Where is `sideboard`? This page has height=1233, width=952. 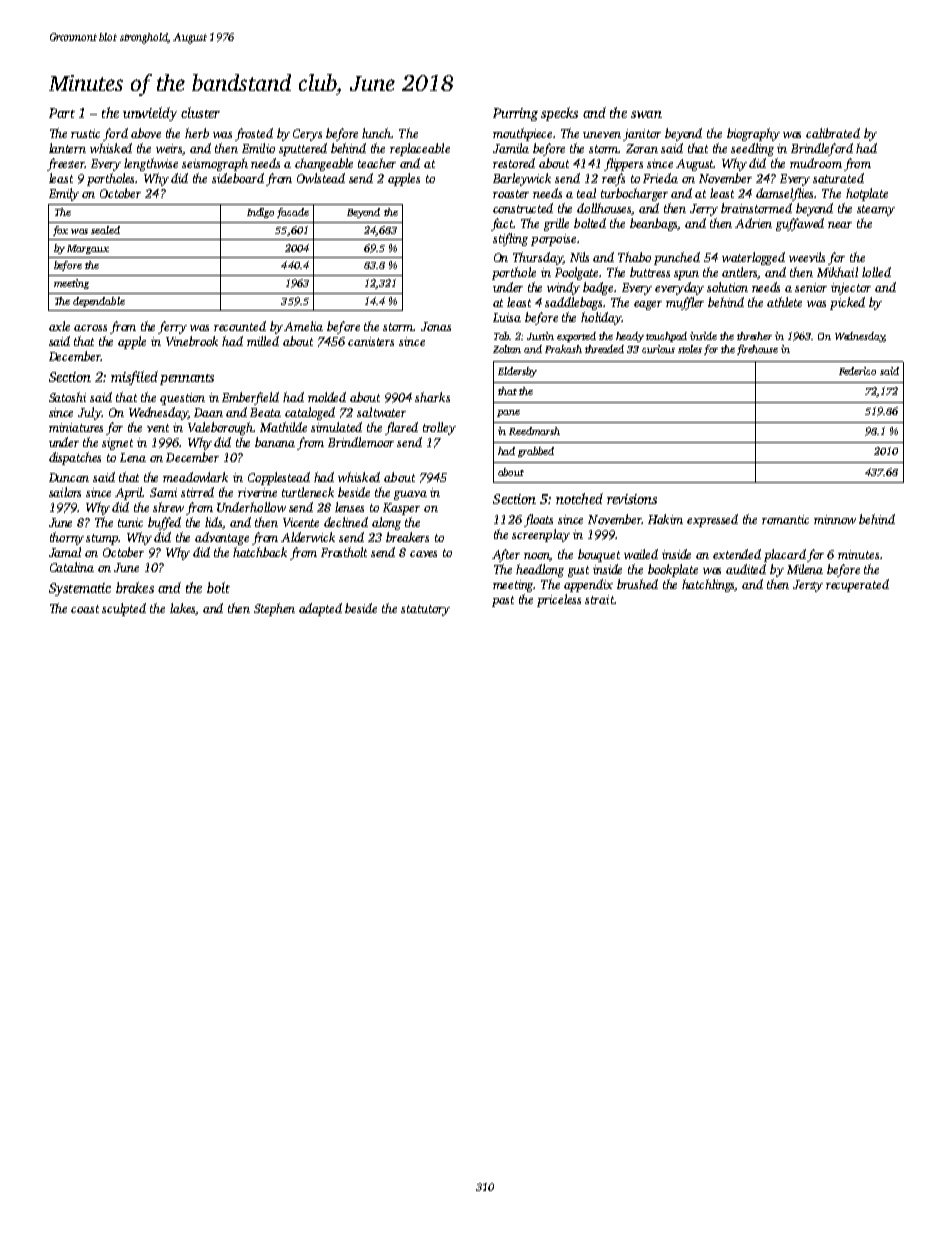 sideboard is located at coordinates (238, 178).
